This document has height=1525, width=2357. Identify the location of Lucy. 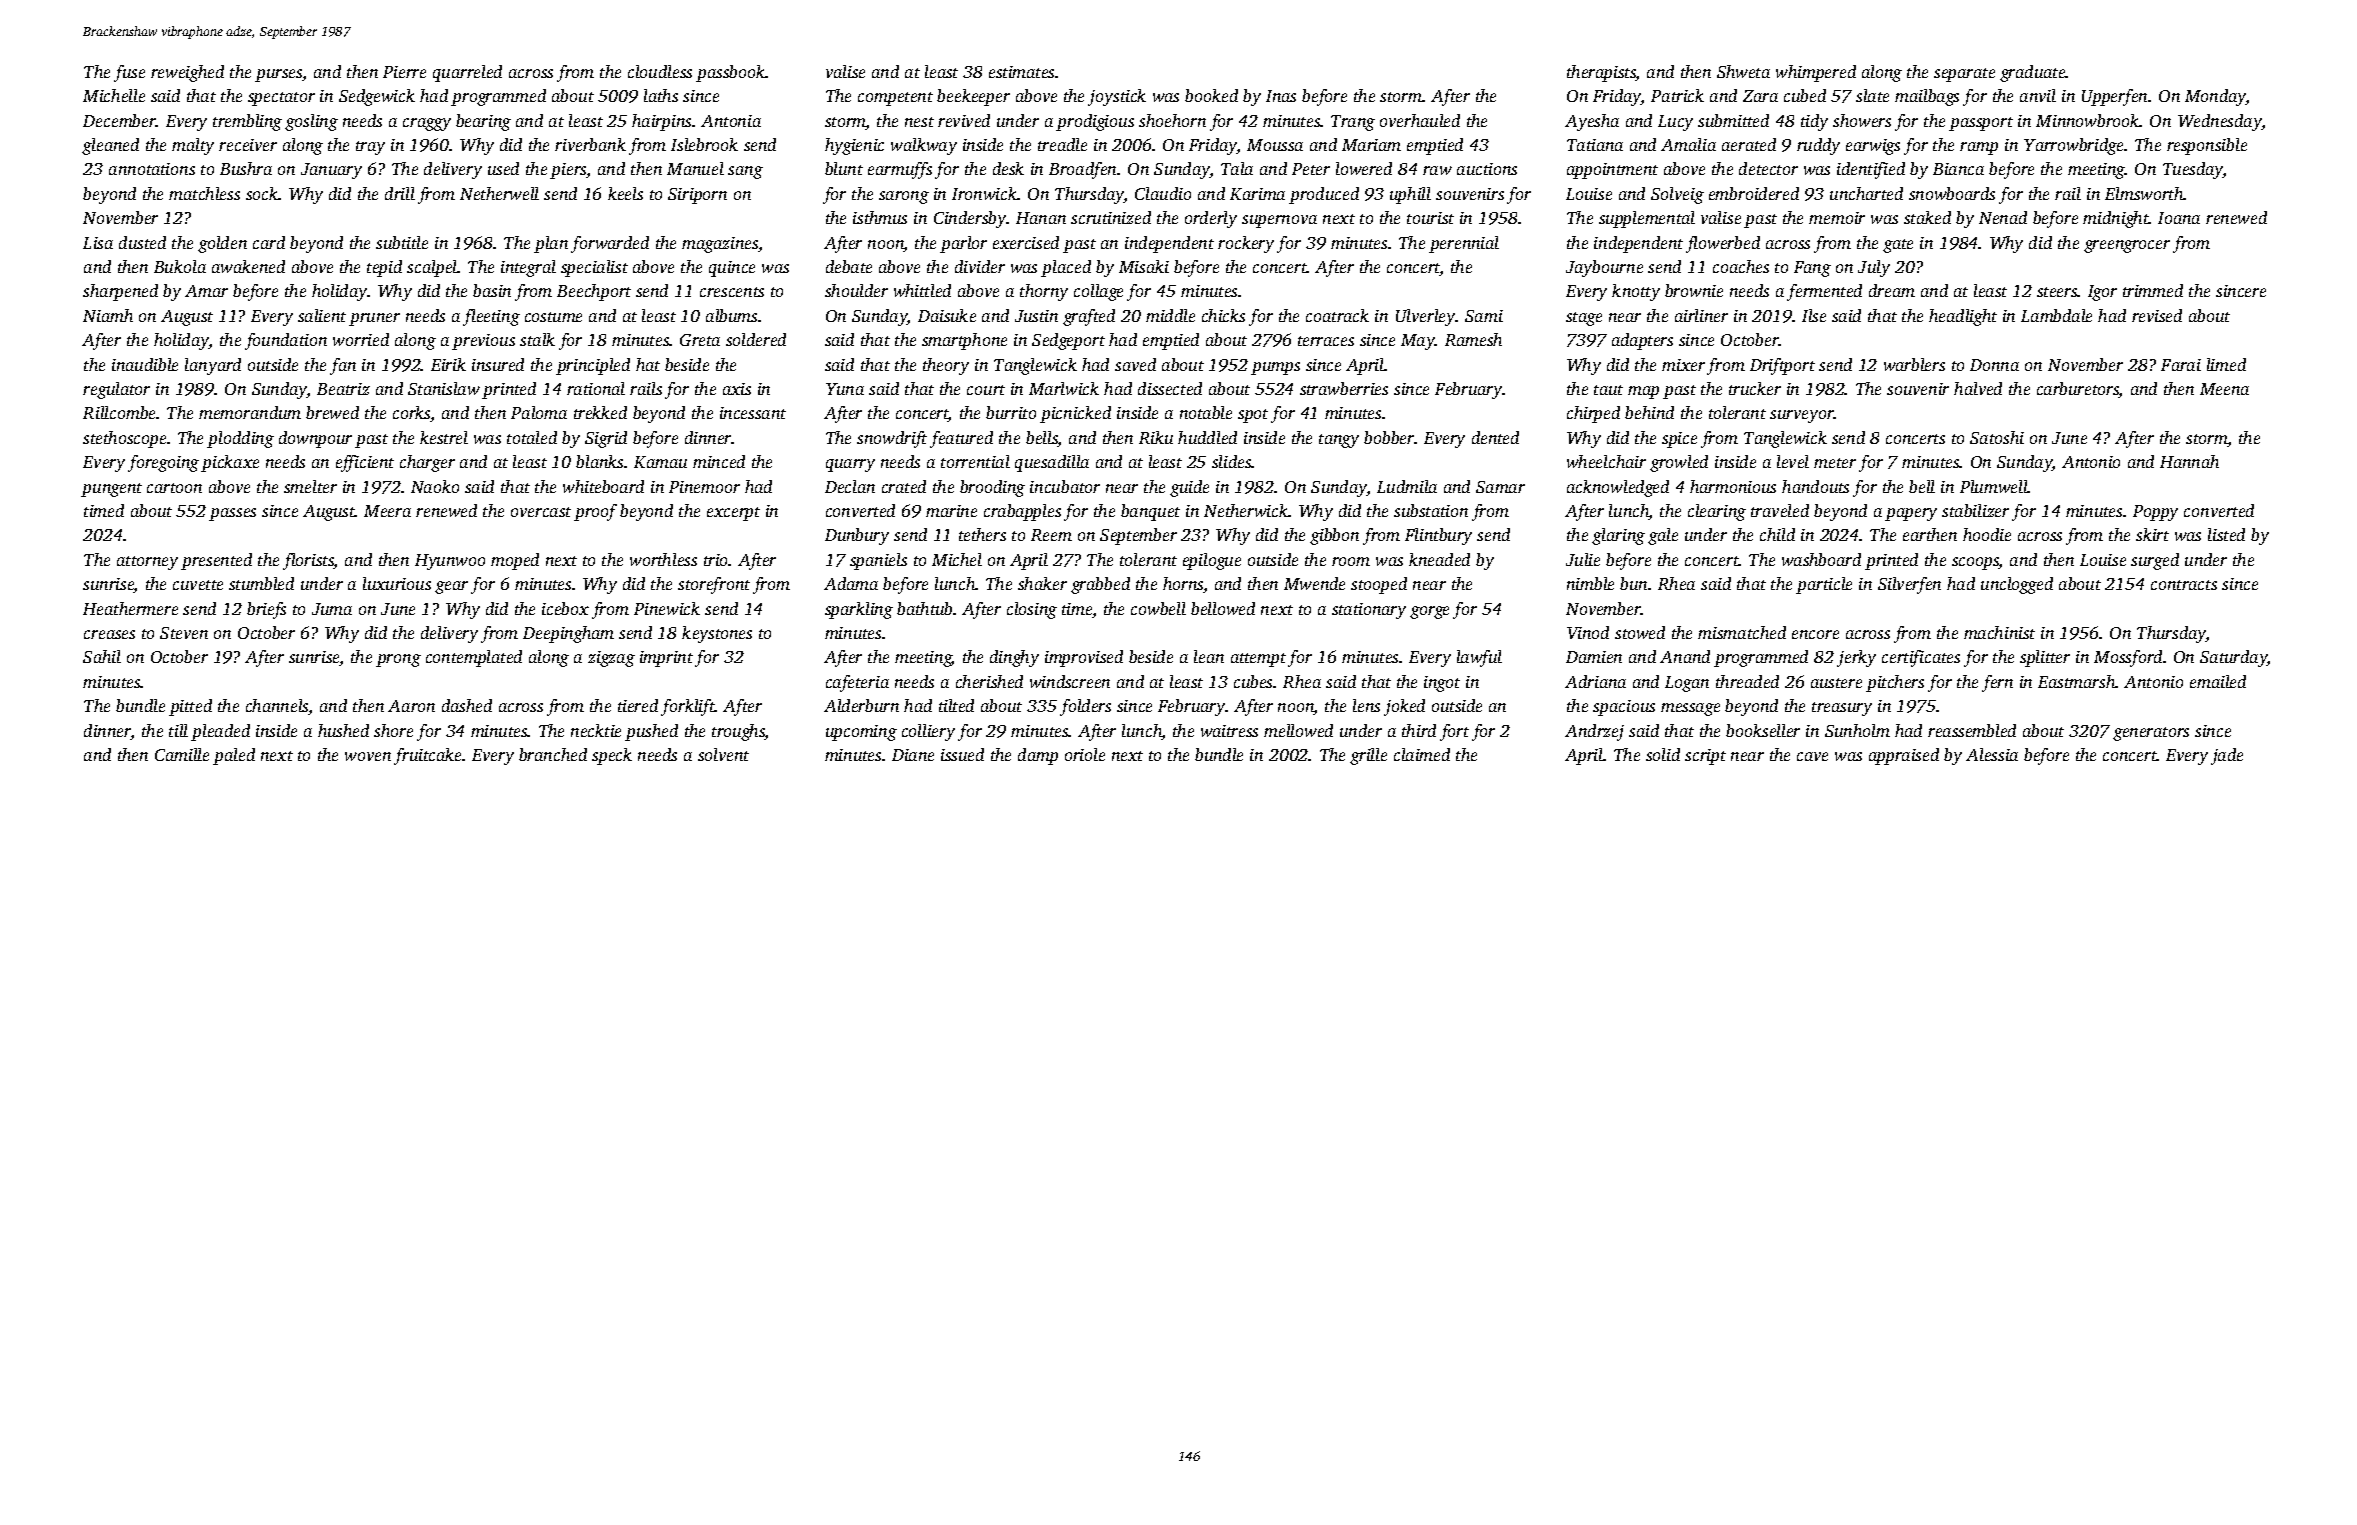
(1675, 123).
